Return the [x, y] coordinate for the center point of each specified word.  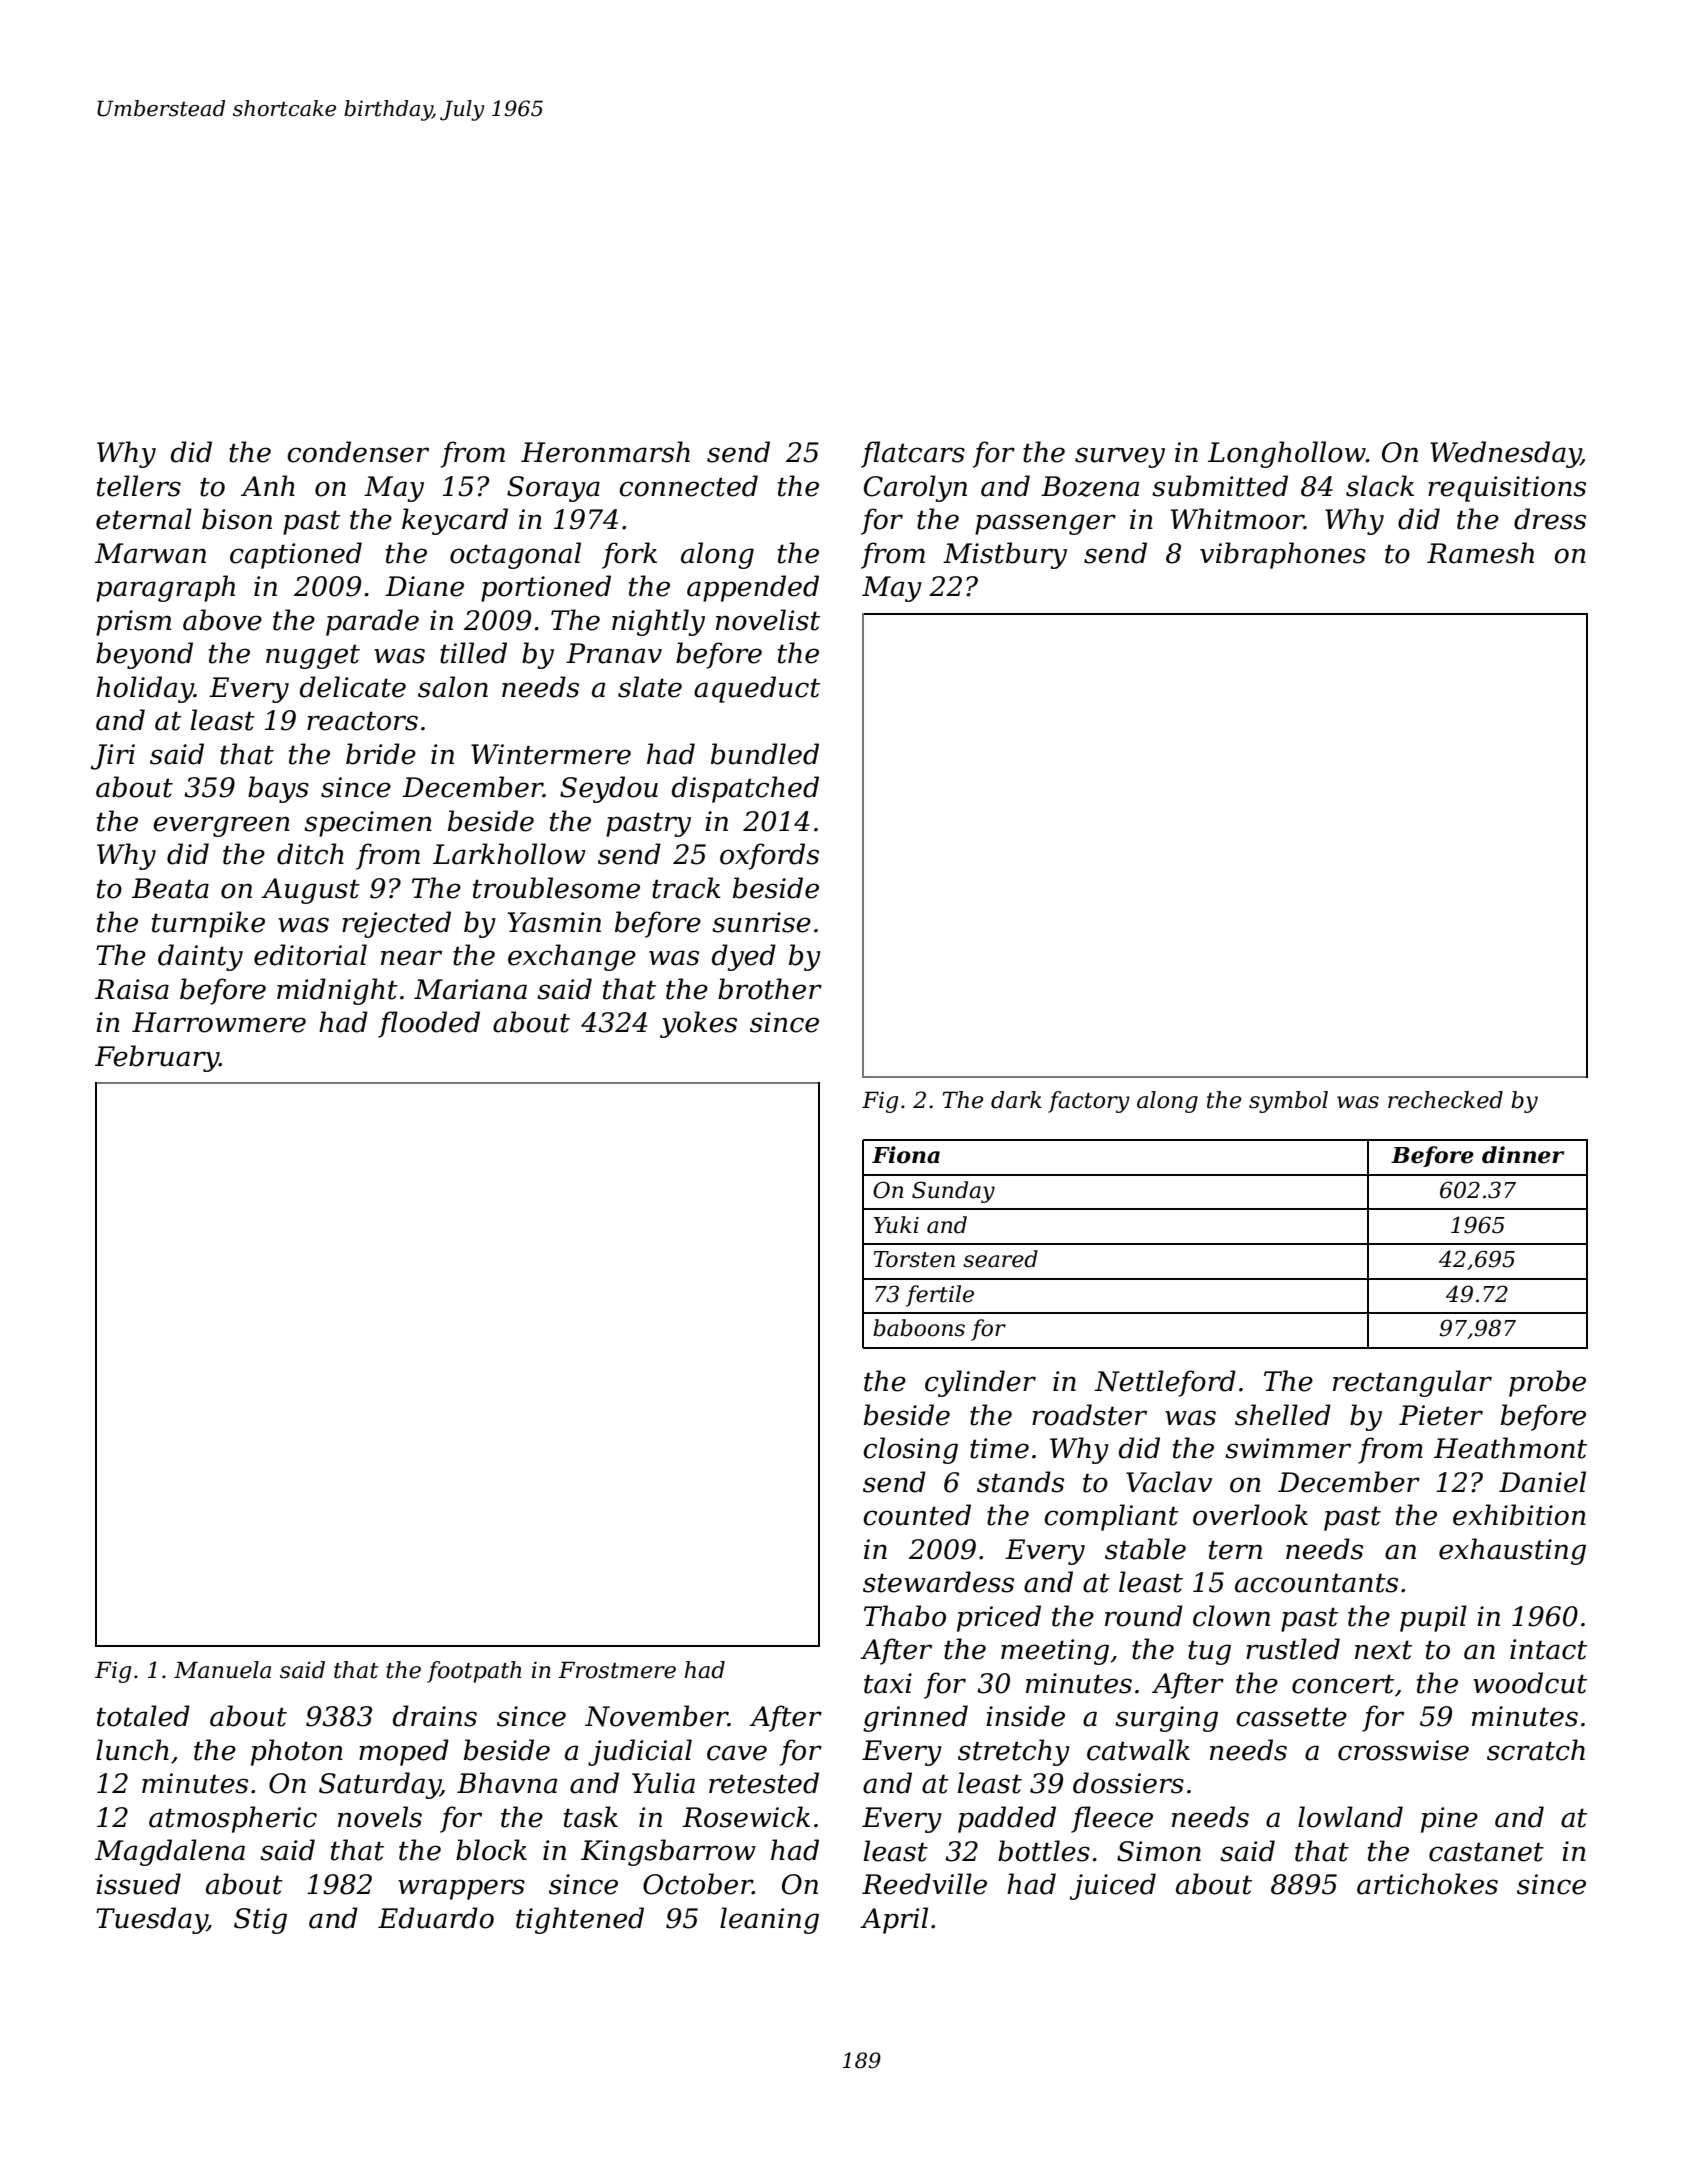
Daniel [1542, 1482]
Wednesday [1505, 454]
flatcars [913, 454]
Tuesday [151, 1920]
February [157, 1058]
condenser [358, 452]
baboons [919, 1328]
